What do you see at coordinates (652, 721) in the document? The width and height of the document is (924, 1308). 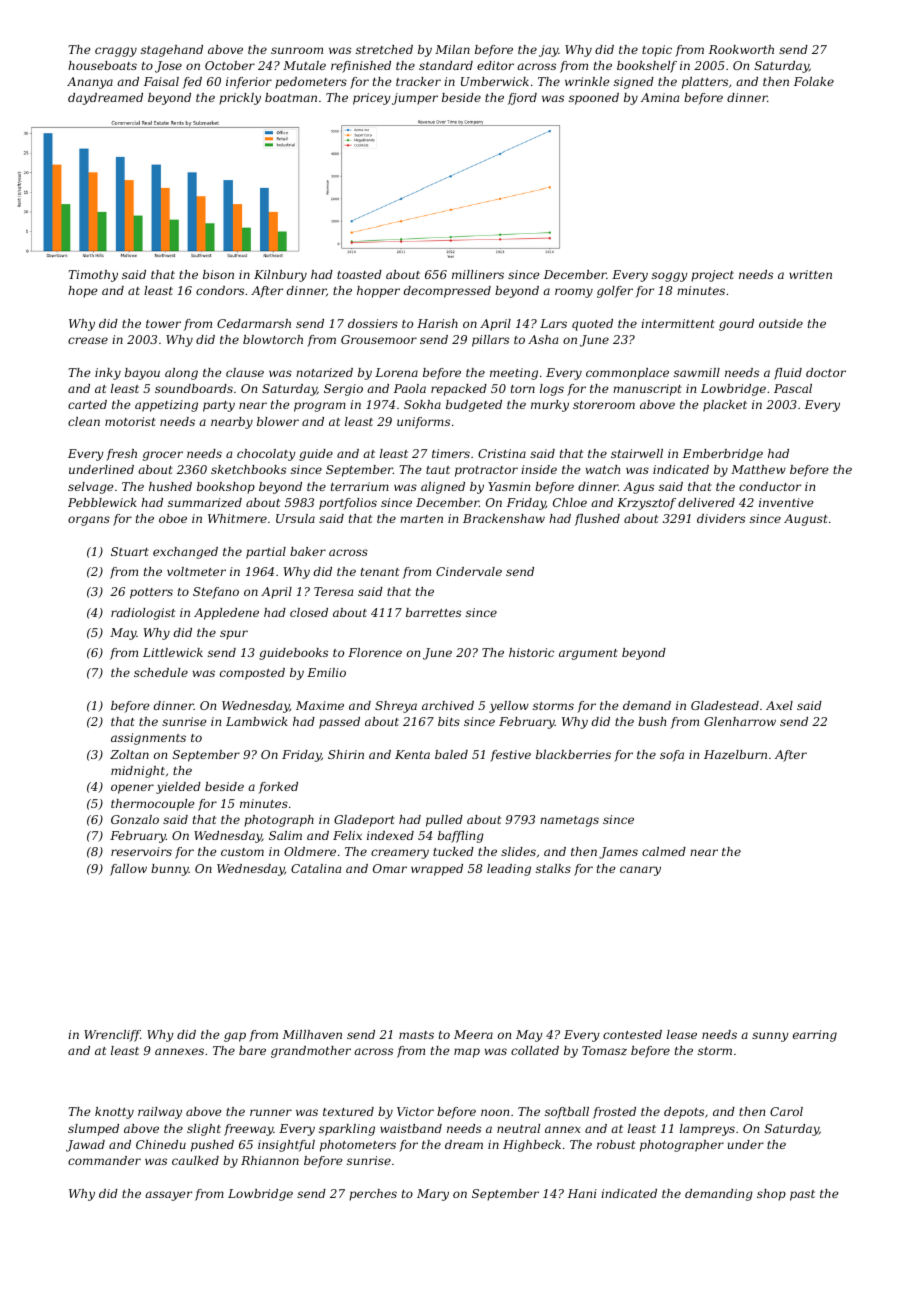 I see `bush` at bounding box center [652, 721].
